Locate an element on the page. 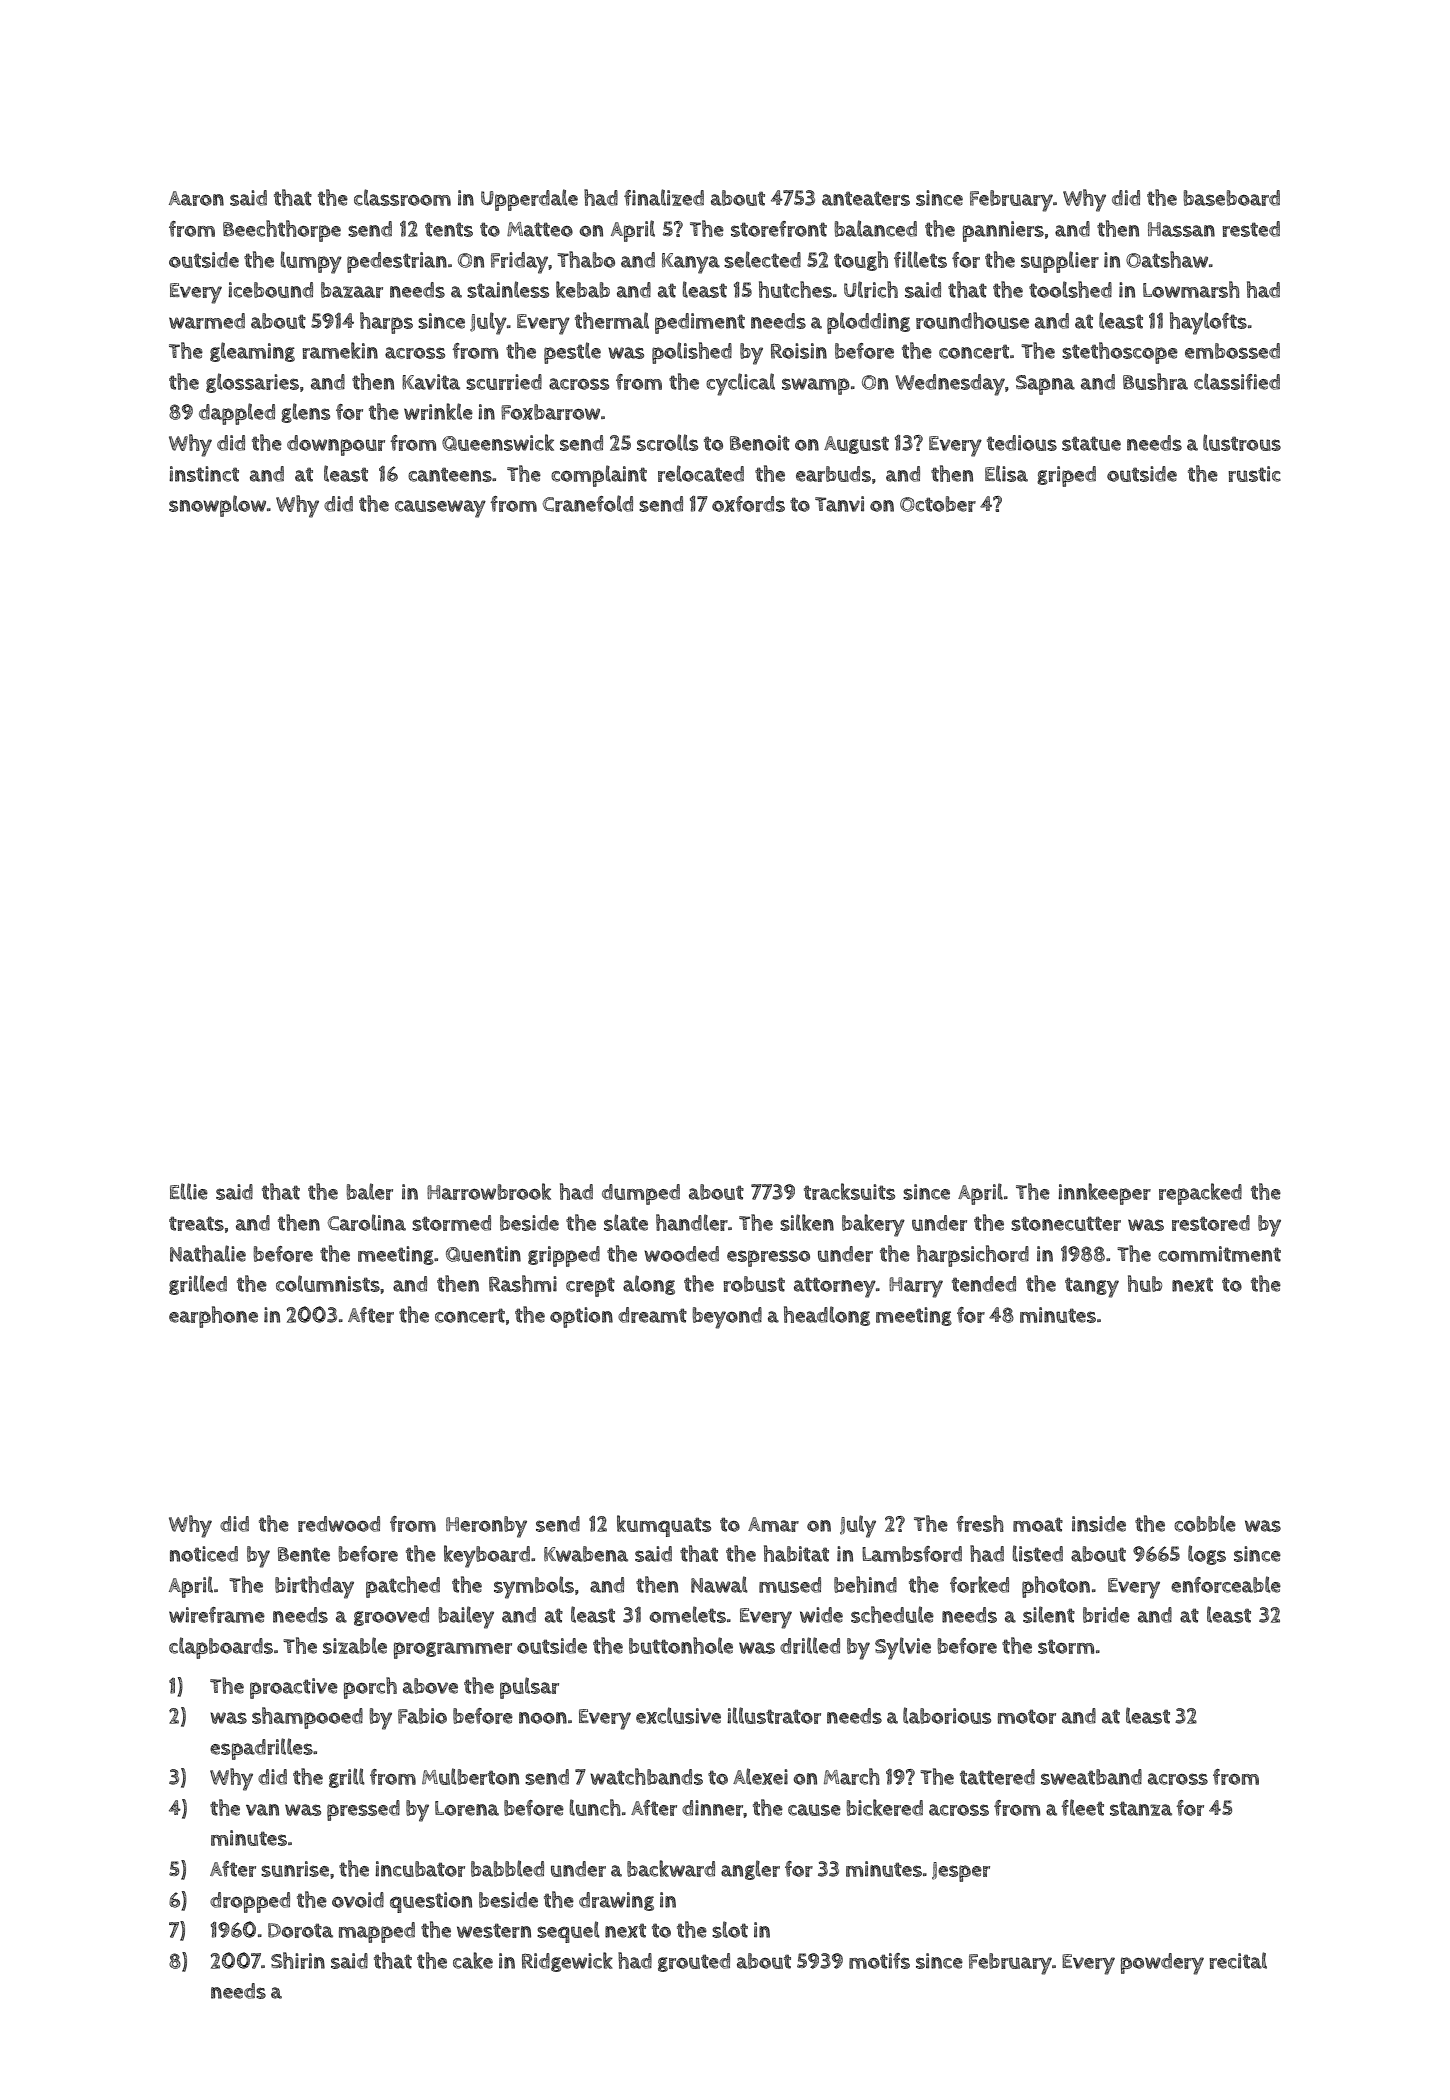  patched is located at coordinates (403, 1587).
